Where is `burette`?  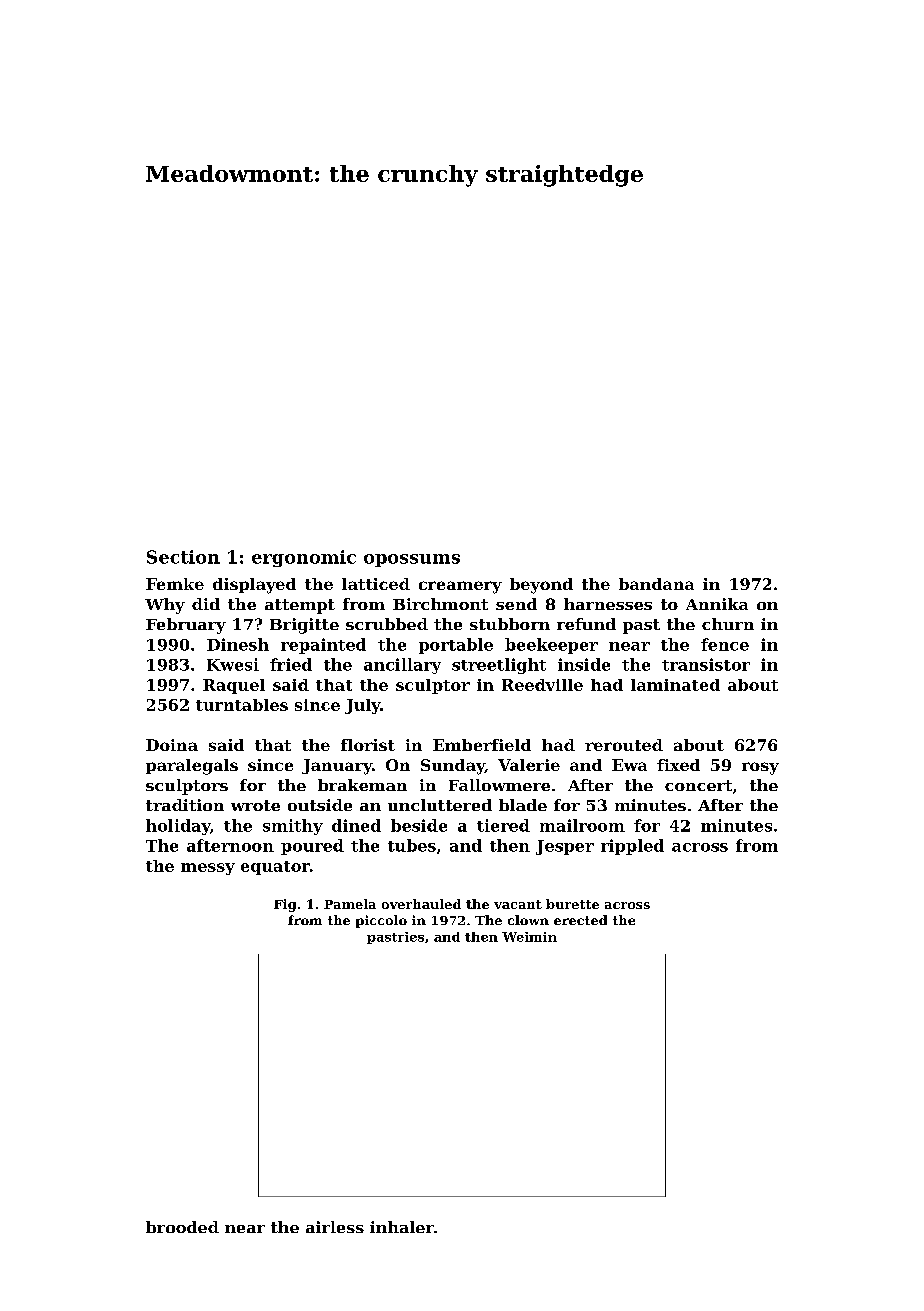 burette is located at coordinates (572, 904).
